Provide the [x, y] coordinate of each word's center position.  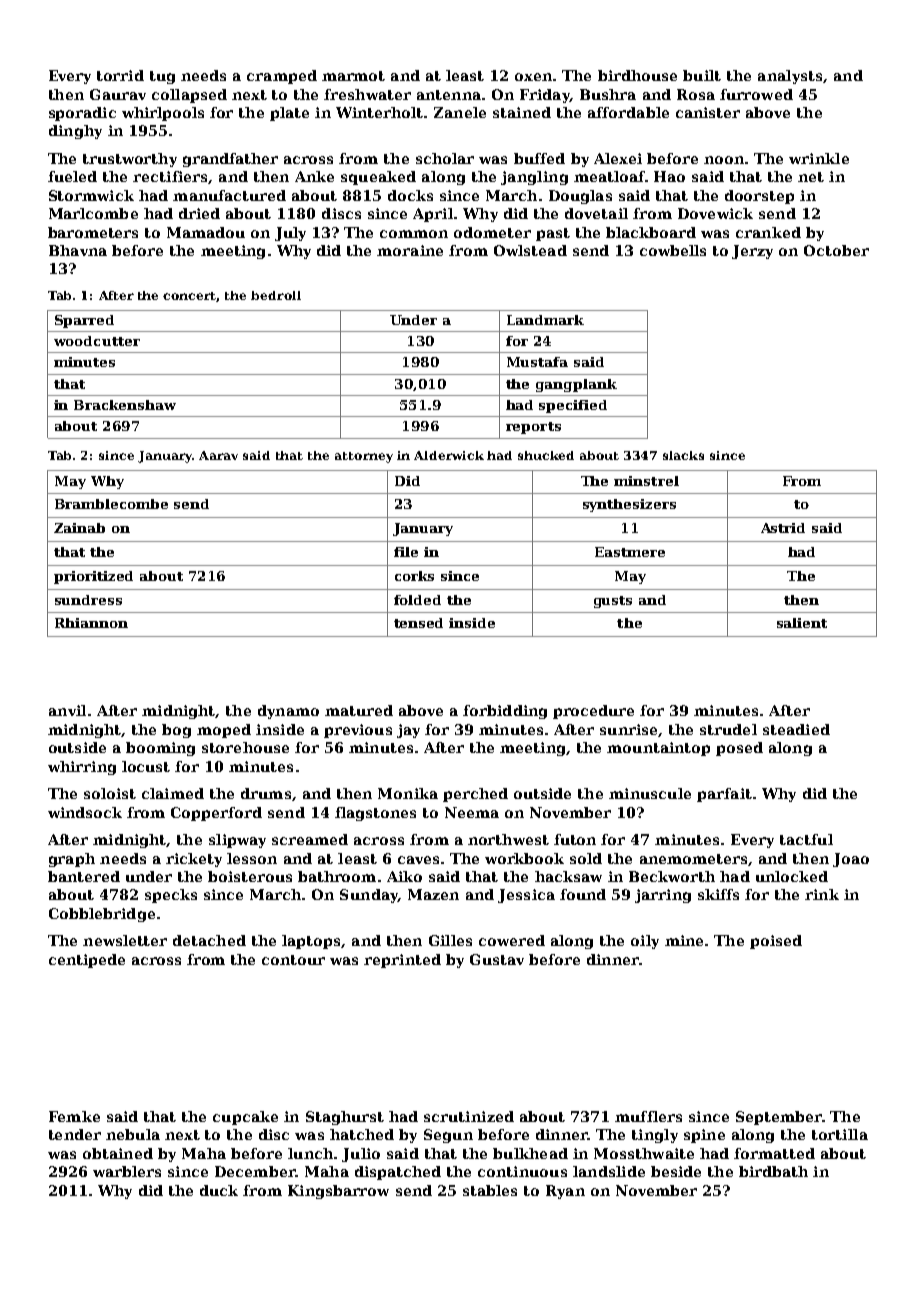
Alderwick [449, 455]
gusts [613, 602]
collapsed [189, 96]
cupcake [245, 1118]
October [836, 250]
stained [522, 112]
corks [414, 576]
